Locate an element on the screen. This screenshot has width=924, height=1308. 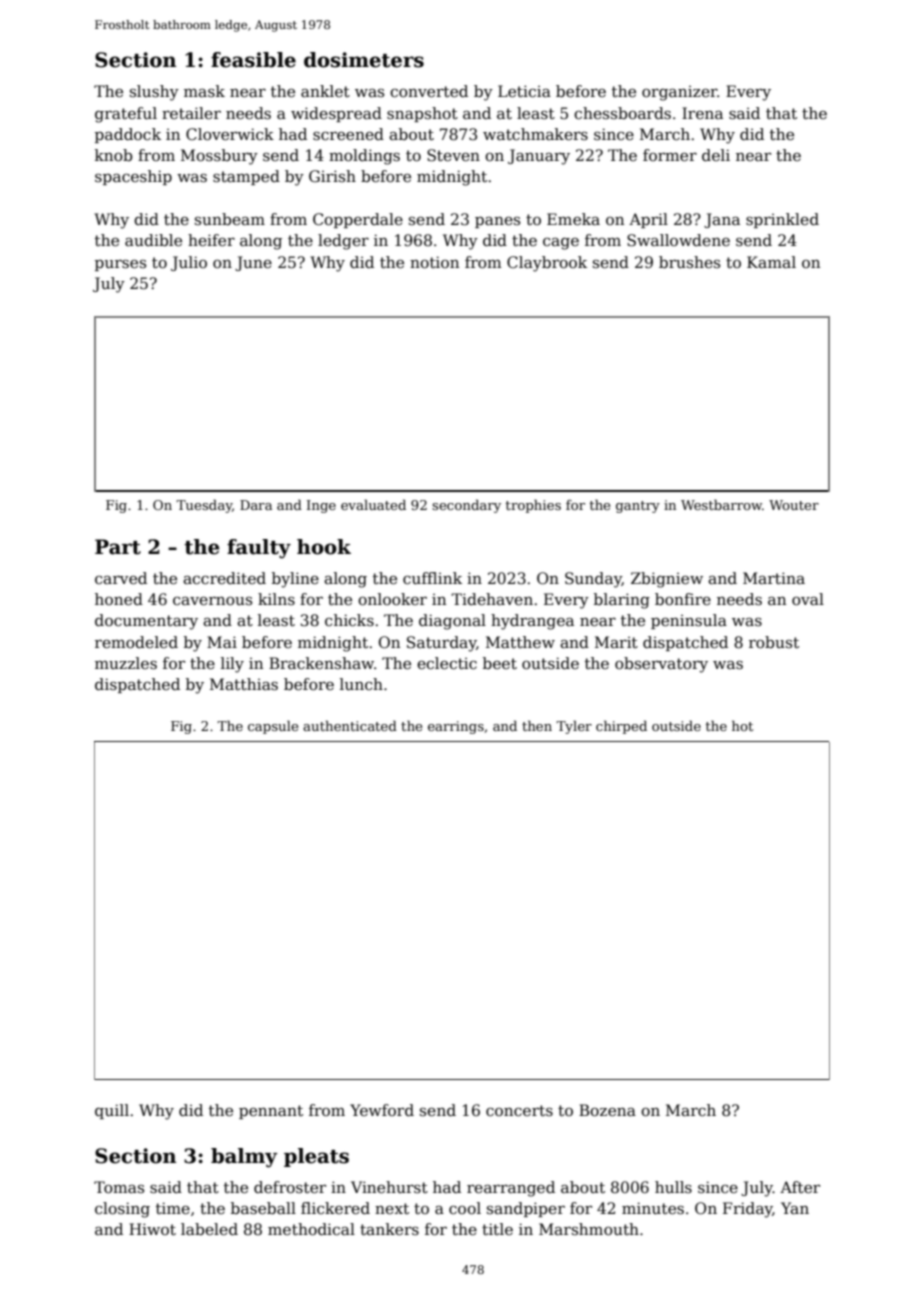
Leticia is located at coordinates (524, 91).
